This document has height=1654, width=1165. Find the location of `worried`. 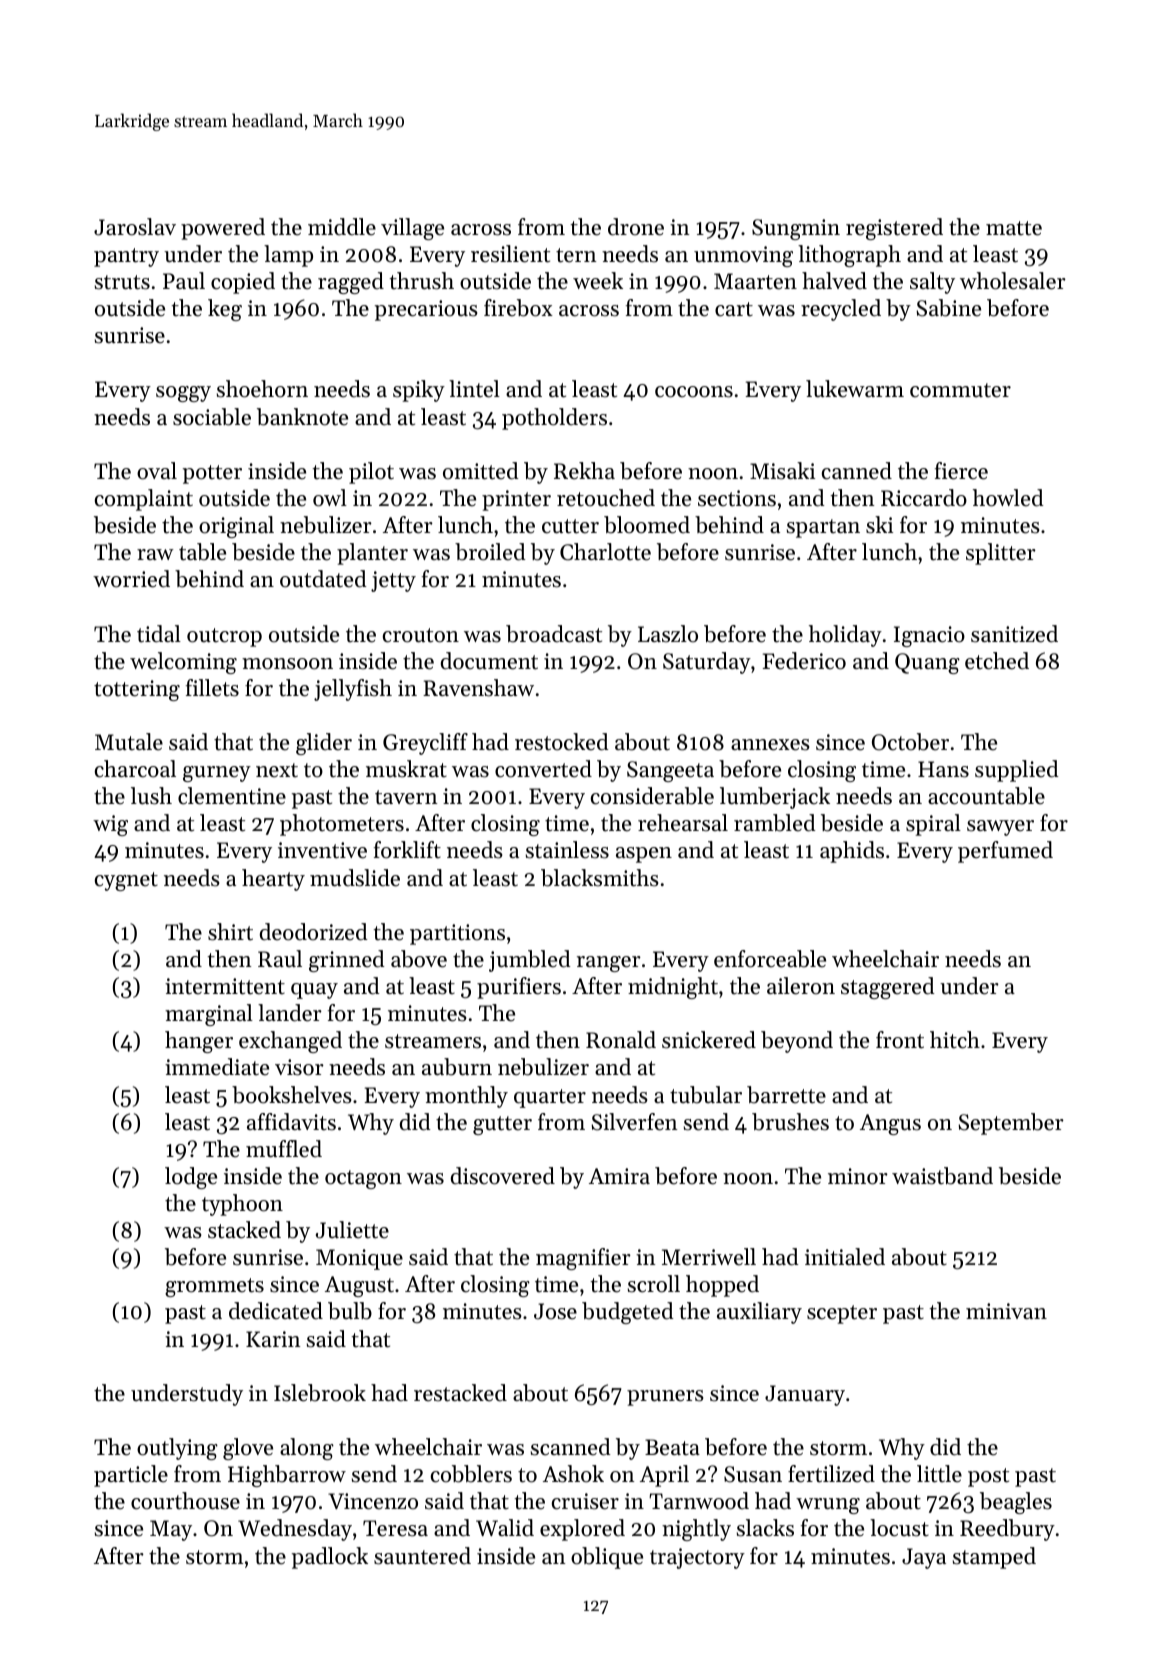

worried is located at coordinates (131, 579).
